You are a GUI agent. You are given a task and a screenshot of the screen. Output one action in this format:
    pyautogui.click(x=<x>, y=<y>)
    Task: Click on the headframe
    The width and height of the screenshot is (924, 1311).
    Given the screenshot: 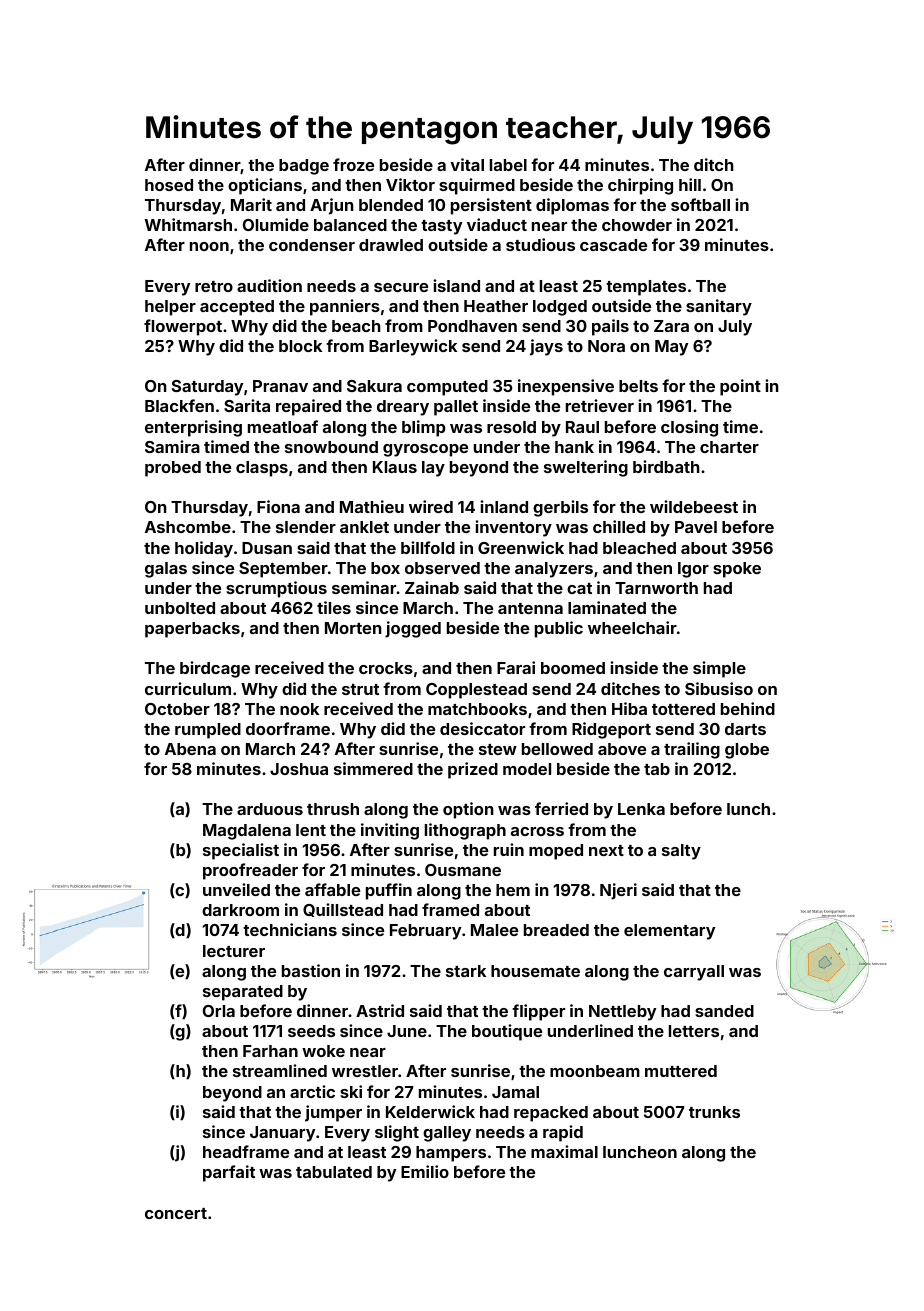 What is the action you would take?
    pyautogui.click(x=246, y=1151)
